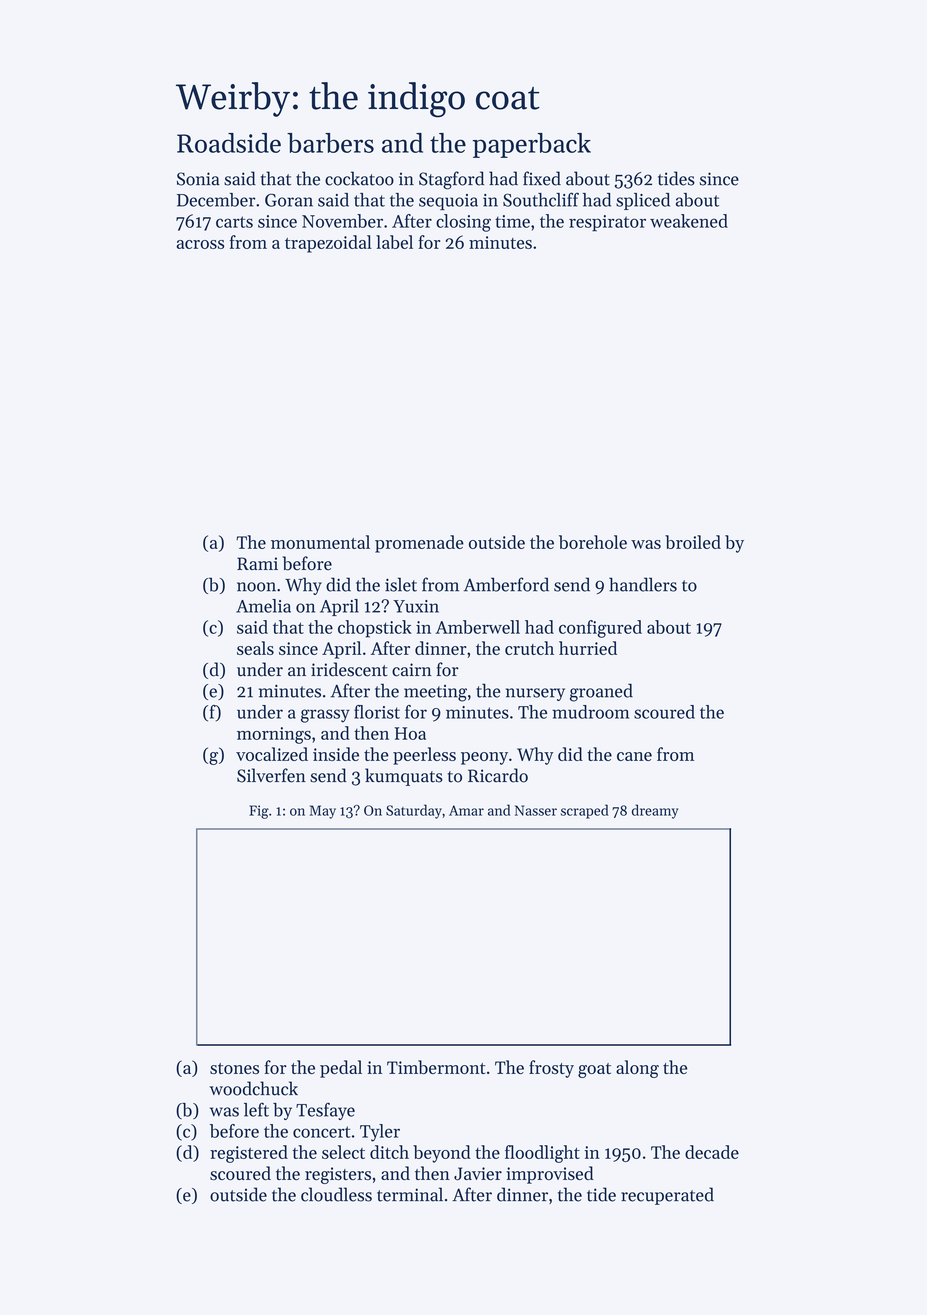 This screenshot has height=1315, width=927. What do you see at coordinates (593, 542) in the screenshot?
I see `borehole` at bounding box center [593, 542].
